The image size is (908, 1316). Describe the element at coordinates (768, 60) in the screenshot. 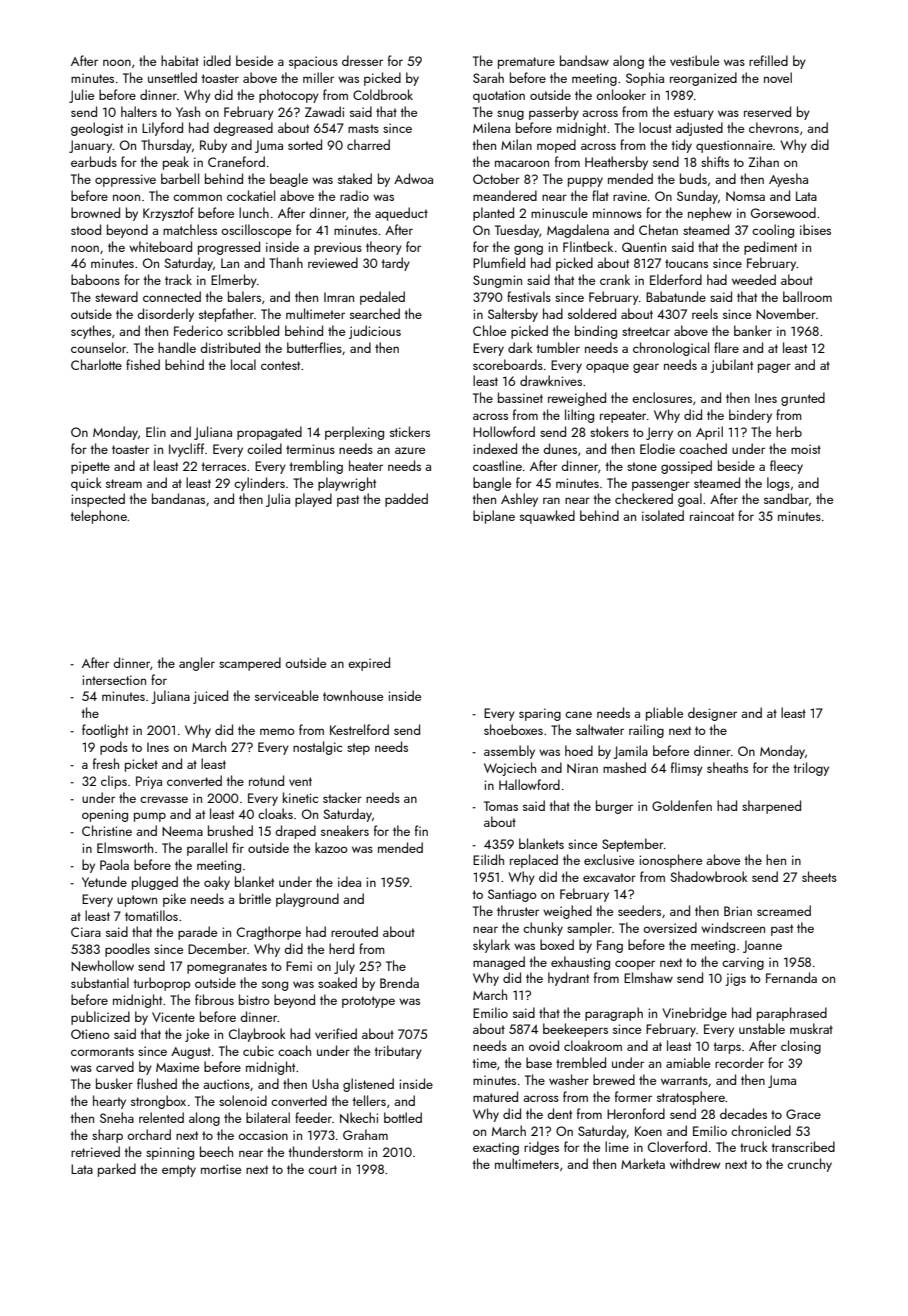

I see `refilled` at that location.
